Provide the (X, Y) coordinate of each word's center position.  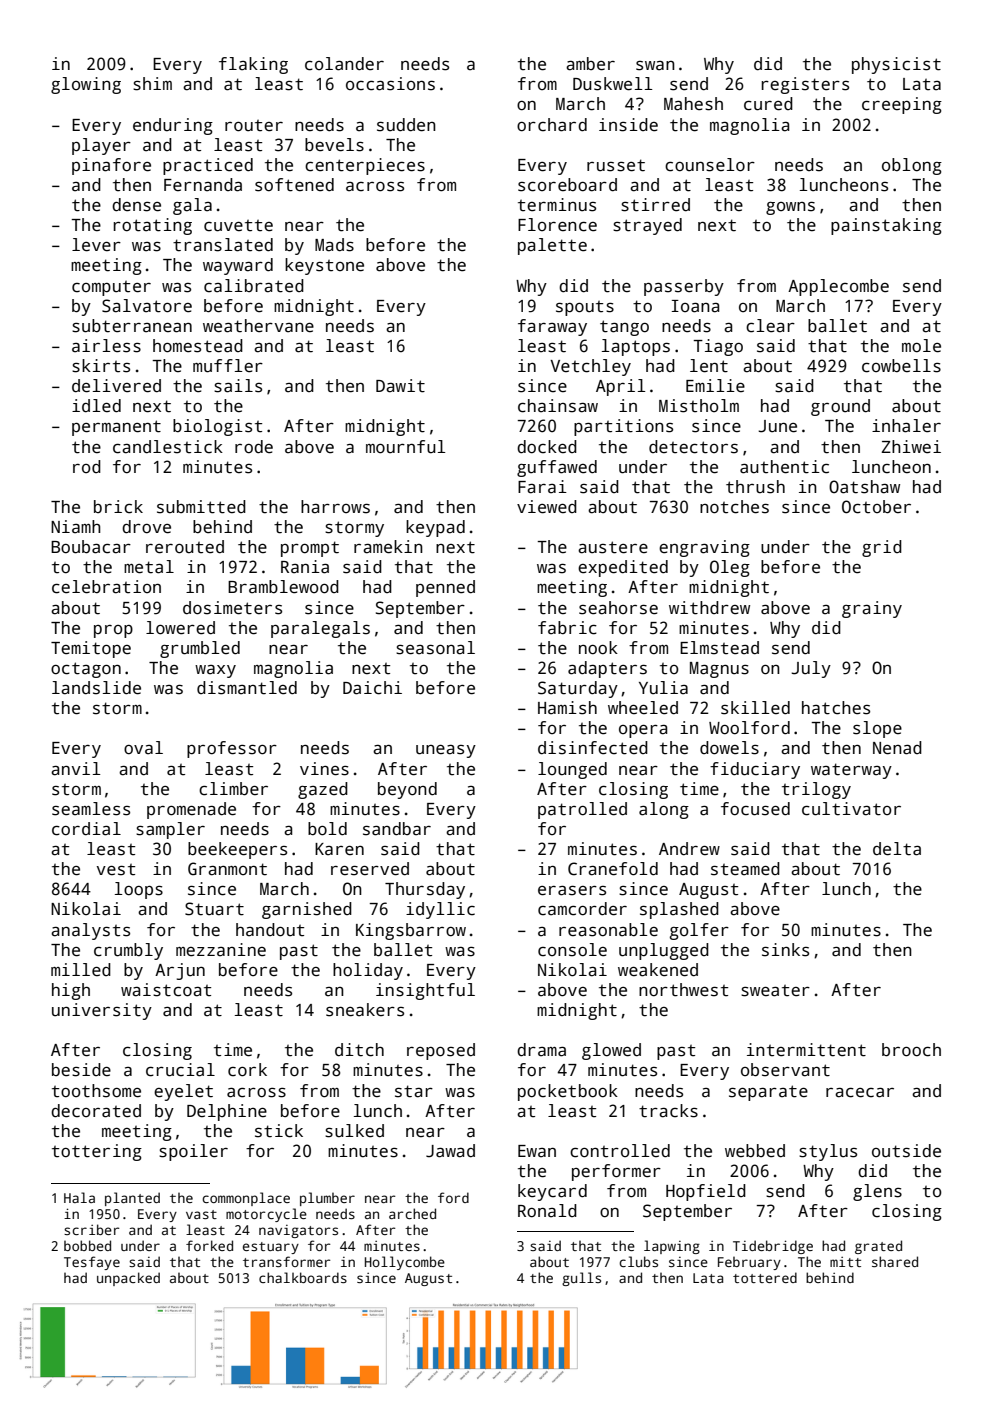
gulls (581, 1279)
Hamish (567, 708)
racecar (860, 1093)
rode (254, 447)
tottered (765, 1277)
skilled (755, 708)
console (572, 950)
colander (344, 64)
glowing (86, 85)
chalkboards (303, 1277)
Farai (542, 487)
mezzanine (221, 950)
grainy (872, 609)
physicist (896, 65)
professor (232, 749)
